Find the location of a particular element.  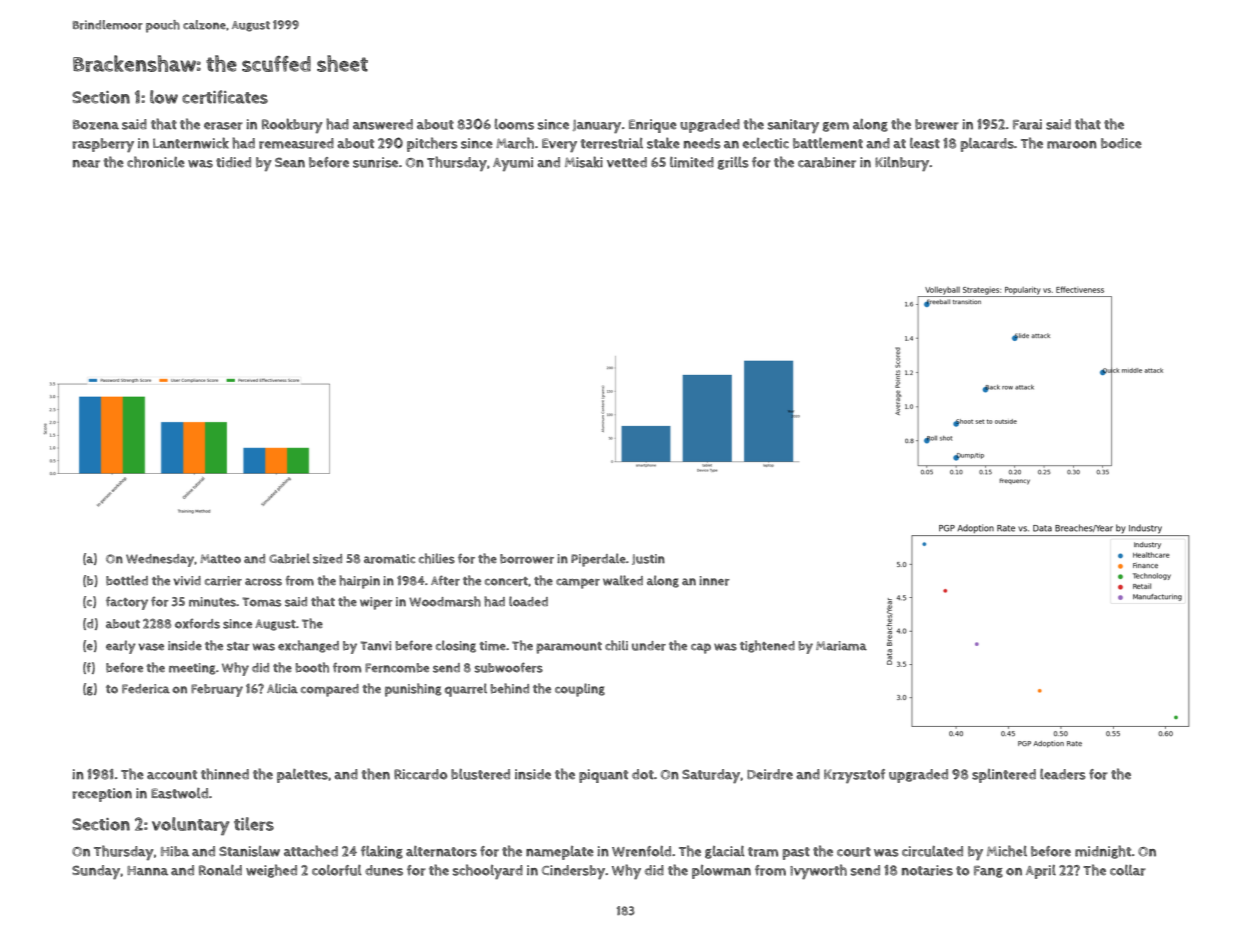

Enrique is located at coordinates (653, 126).
